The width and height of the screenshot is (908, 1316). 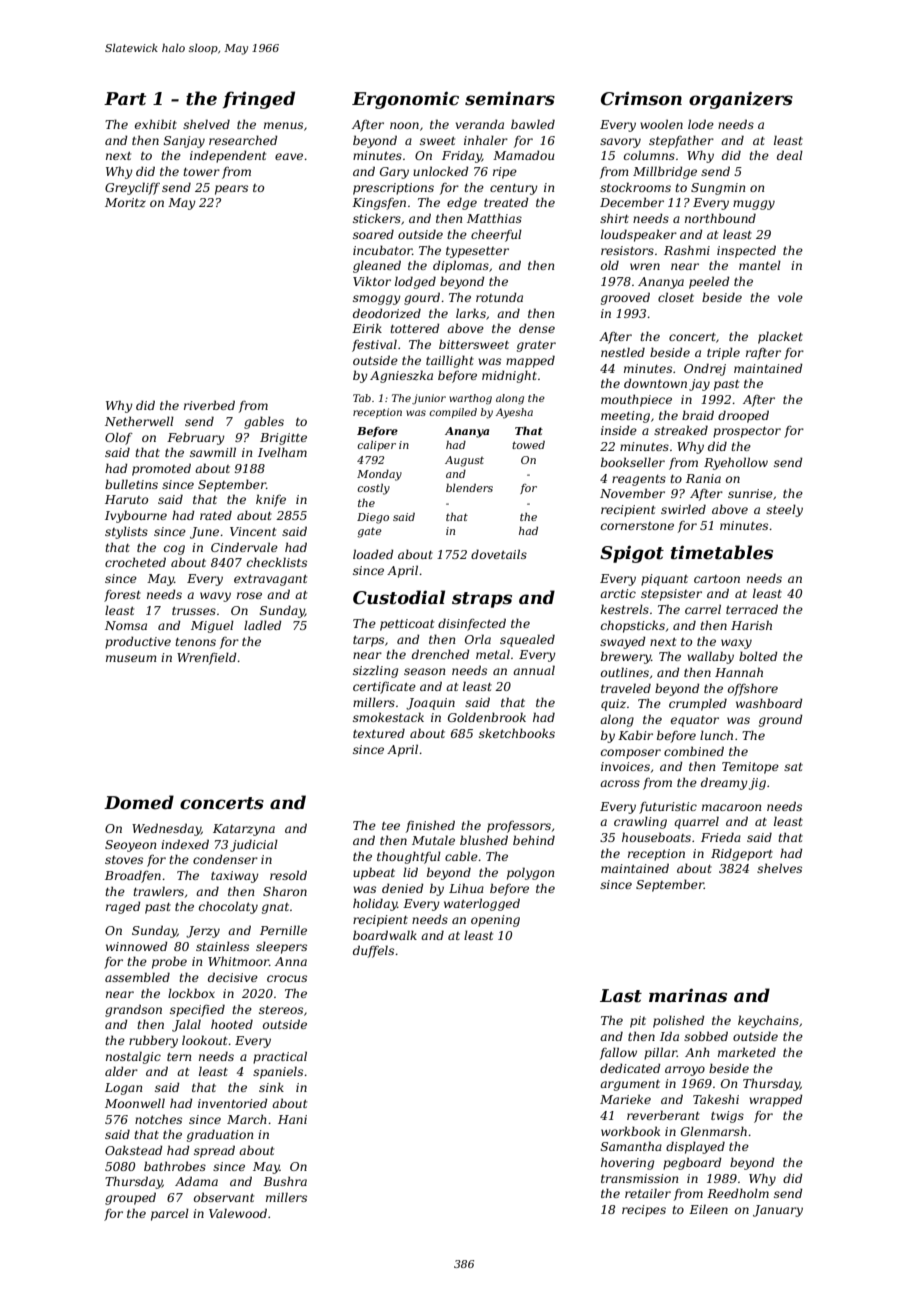 What do you see at coordinates (779, 868) in the screenshot?
I see `shelves` at bounding box center [779, 868].
